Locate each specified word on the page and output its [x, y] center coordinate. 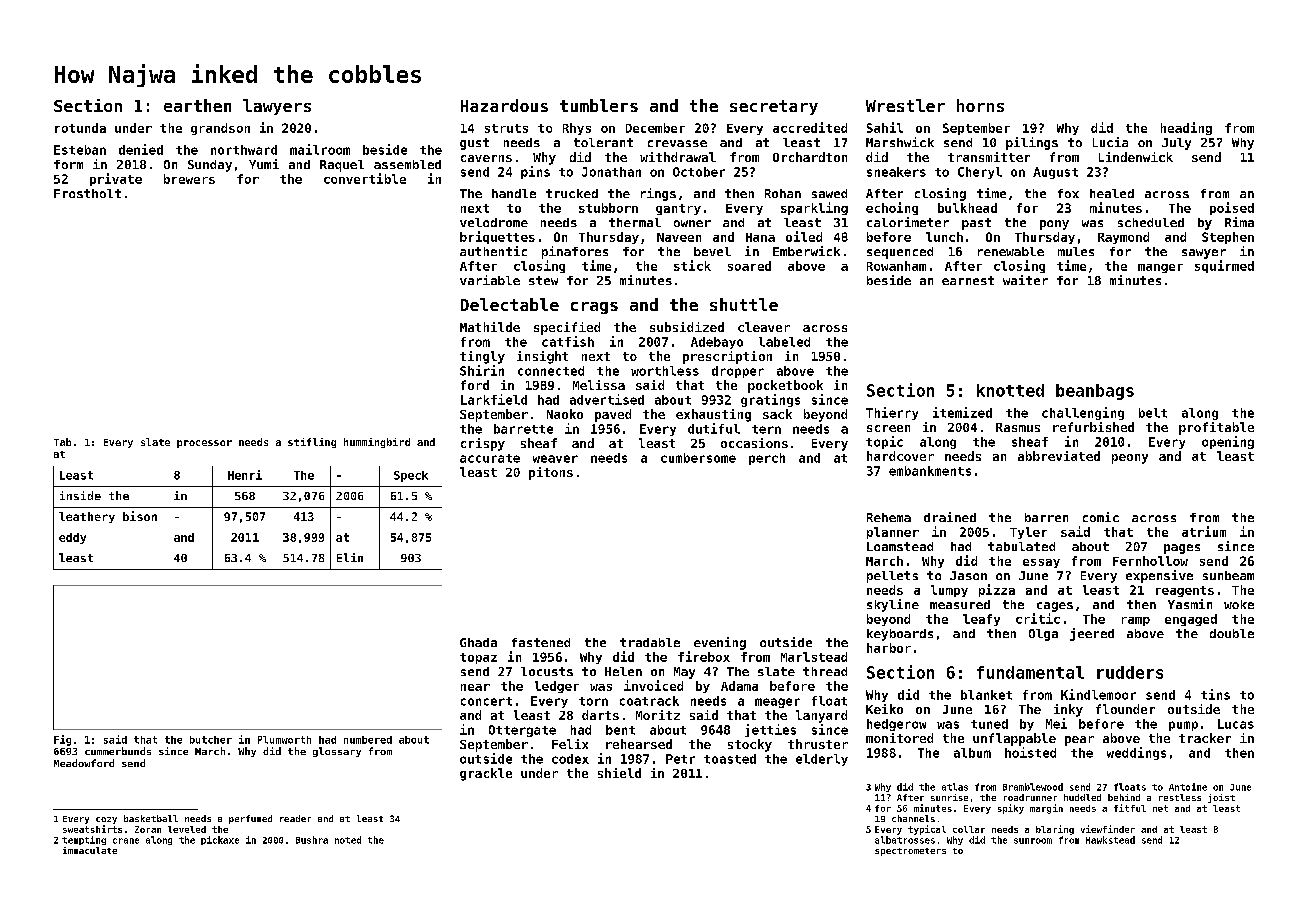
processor [204, 444]
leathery [87, 517]
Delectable [510, 304]
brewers [189, 179]
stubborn [608, 208]
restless [1180, 797]
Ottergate [522, 731]
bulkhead [967, 208]
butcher [211, 740]
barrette [523, 429]
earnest [968, 280]
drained [950, 517]
